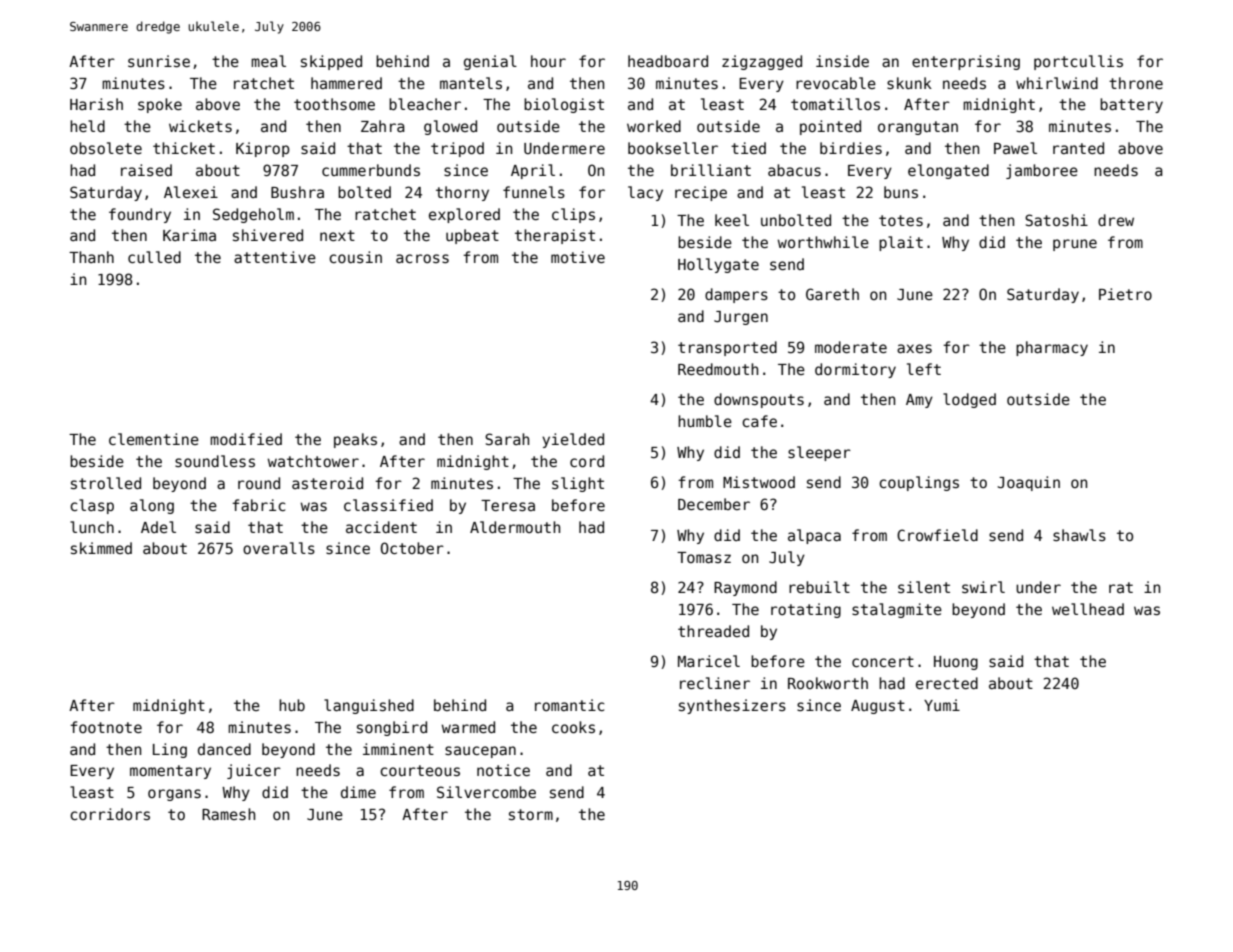 The width and height of the screenshot is (1233, 952). I want to click on headboard, so click(668, 61).
